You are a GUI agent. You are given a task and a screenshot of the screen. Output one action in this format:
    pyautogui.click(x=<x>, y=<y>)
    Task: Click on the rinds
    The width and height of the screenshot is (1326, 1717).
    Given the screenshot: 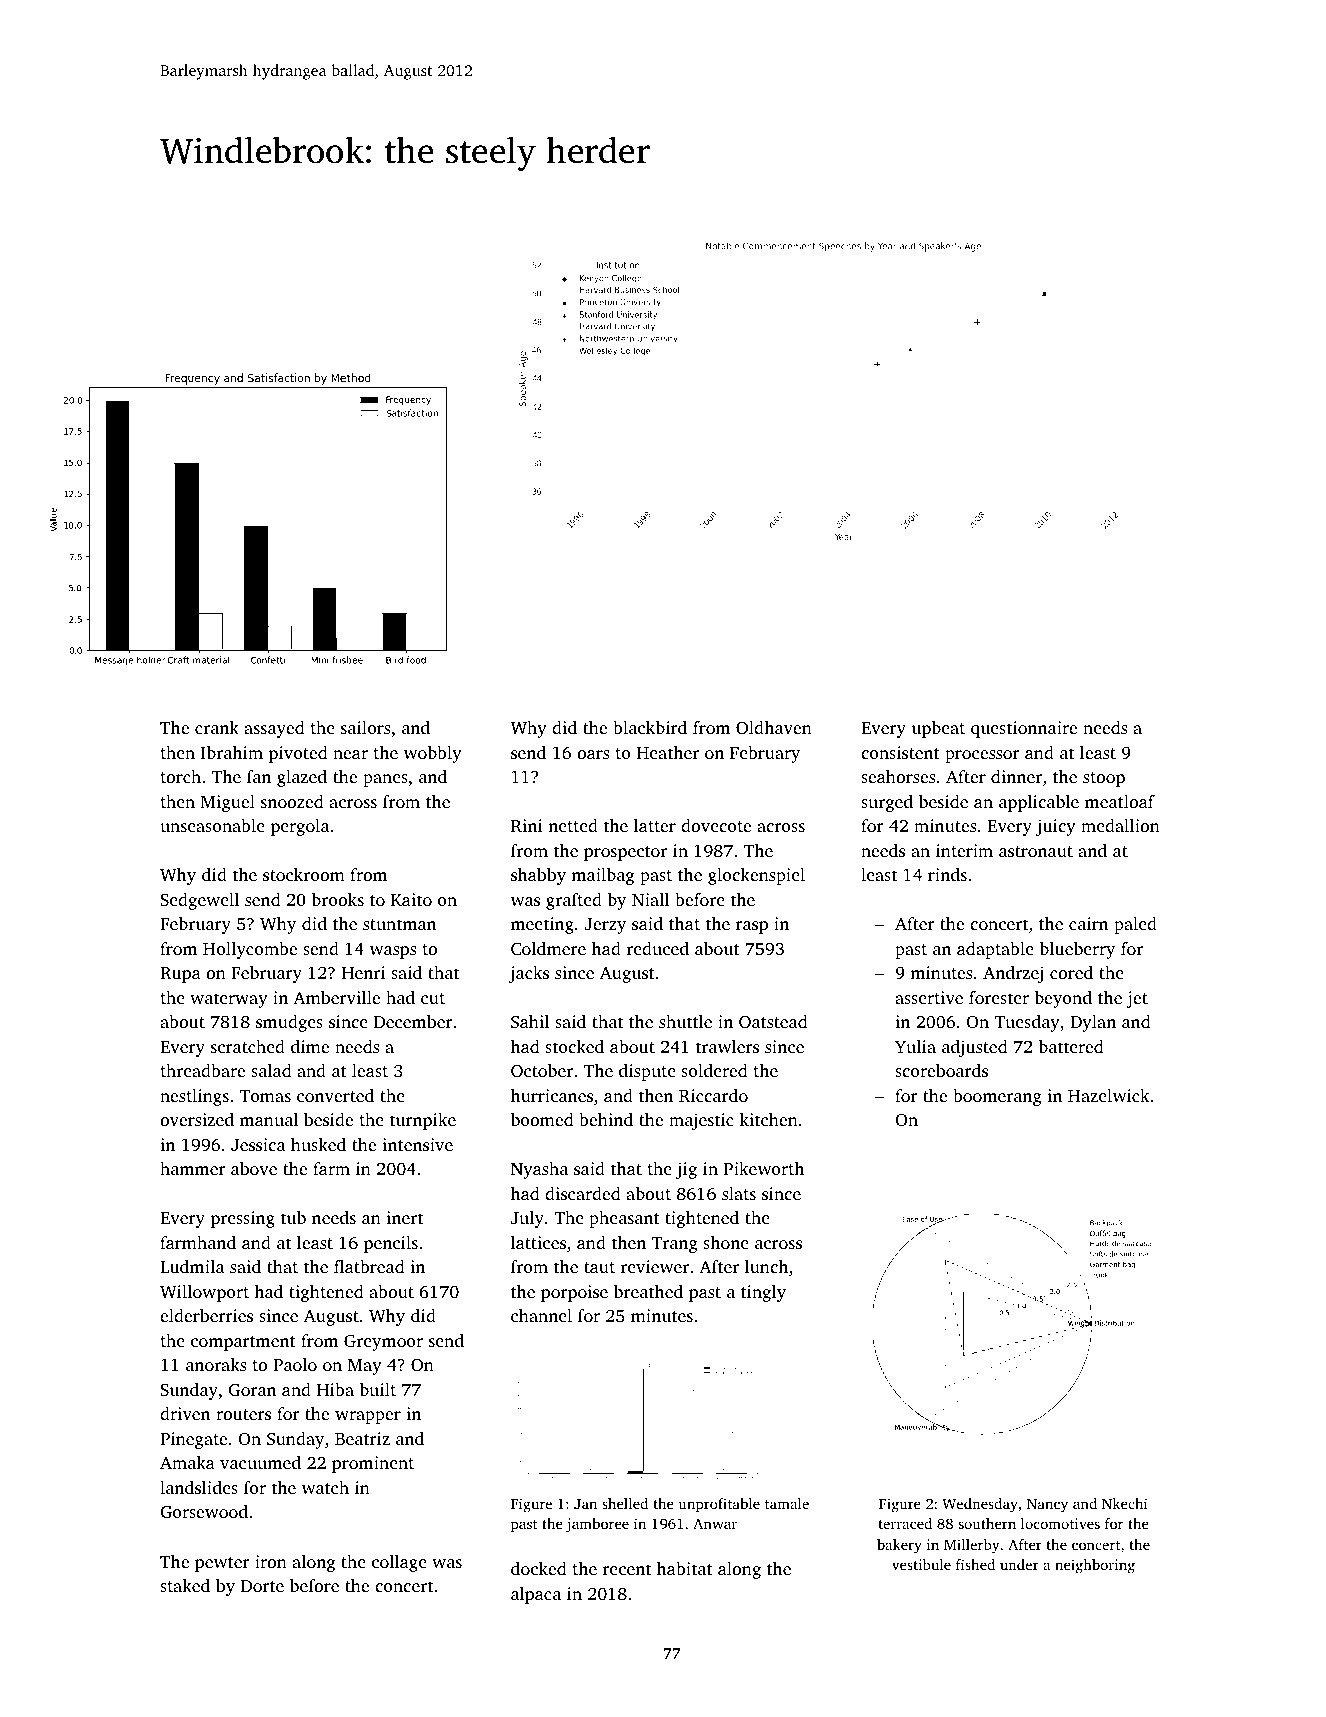 What is the action you would take?
    pyautogui.click(x=947, y=874)
